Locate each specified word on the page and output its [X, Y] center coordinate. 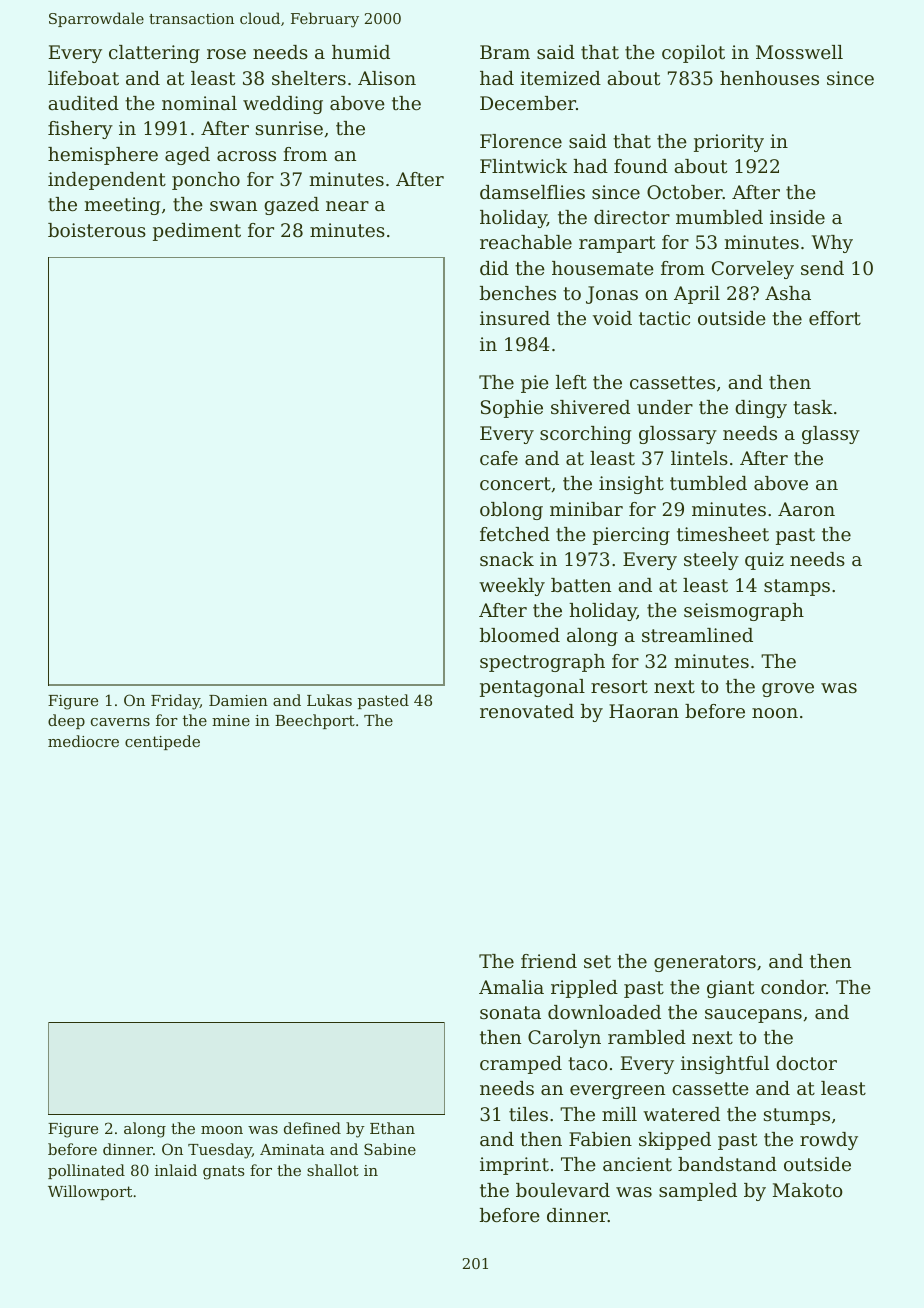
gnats [223, 1172]
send [822, 268]
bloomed [520, 635]
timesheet [723, 534]
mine [231, 720]
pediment [197, 232]
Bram [505, 52]
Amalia [511, 987]
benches [518, 293]
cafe [499, 458]
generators [705, 963]
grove [788, 690]
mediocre [83, 741]
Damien [238, 700]
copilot [693, 54]
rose [226, 54]
